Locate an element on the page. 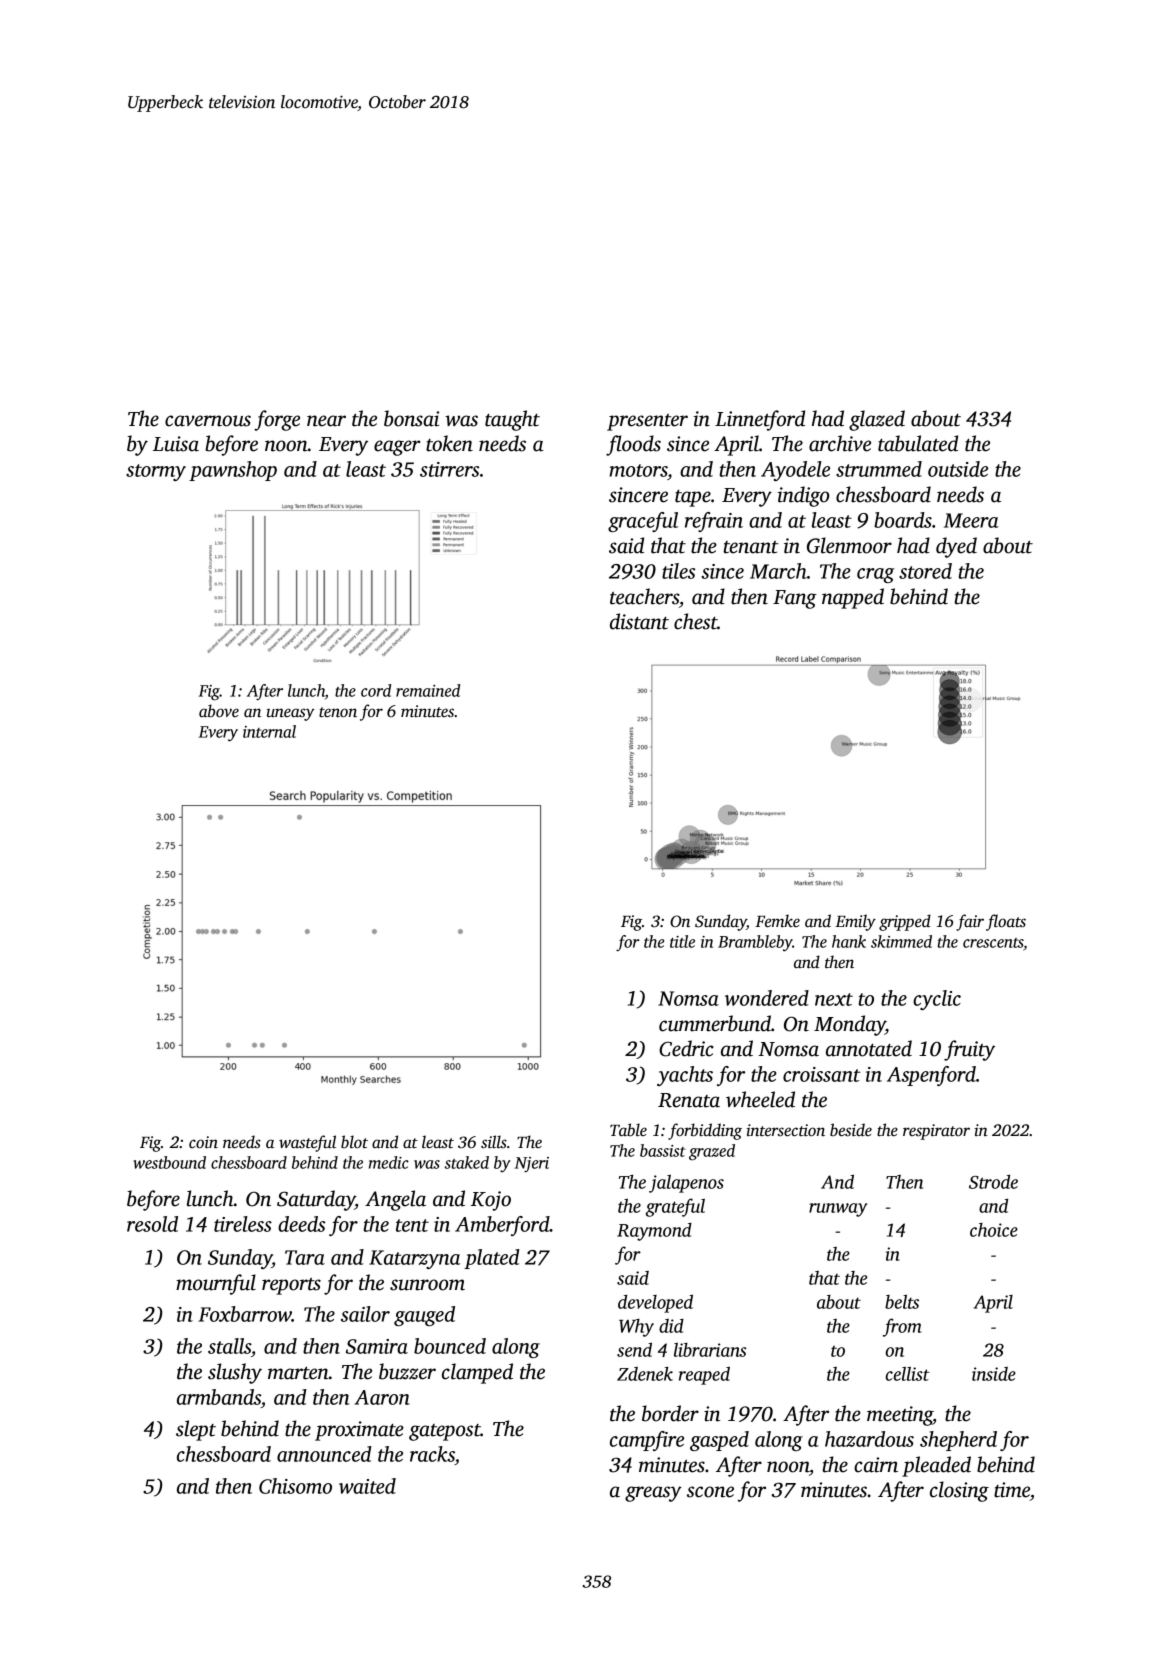  eager is located at coordinates (397, 448).
